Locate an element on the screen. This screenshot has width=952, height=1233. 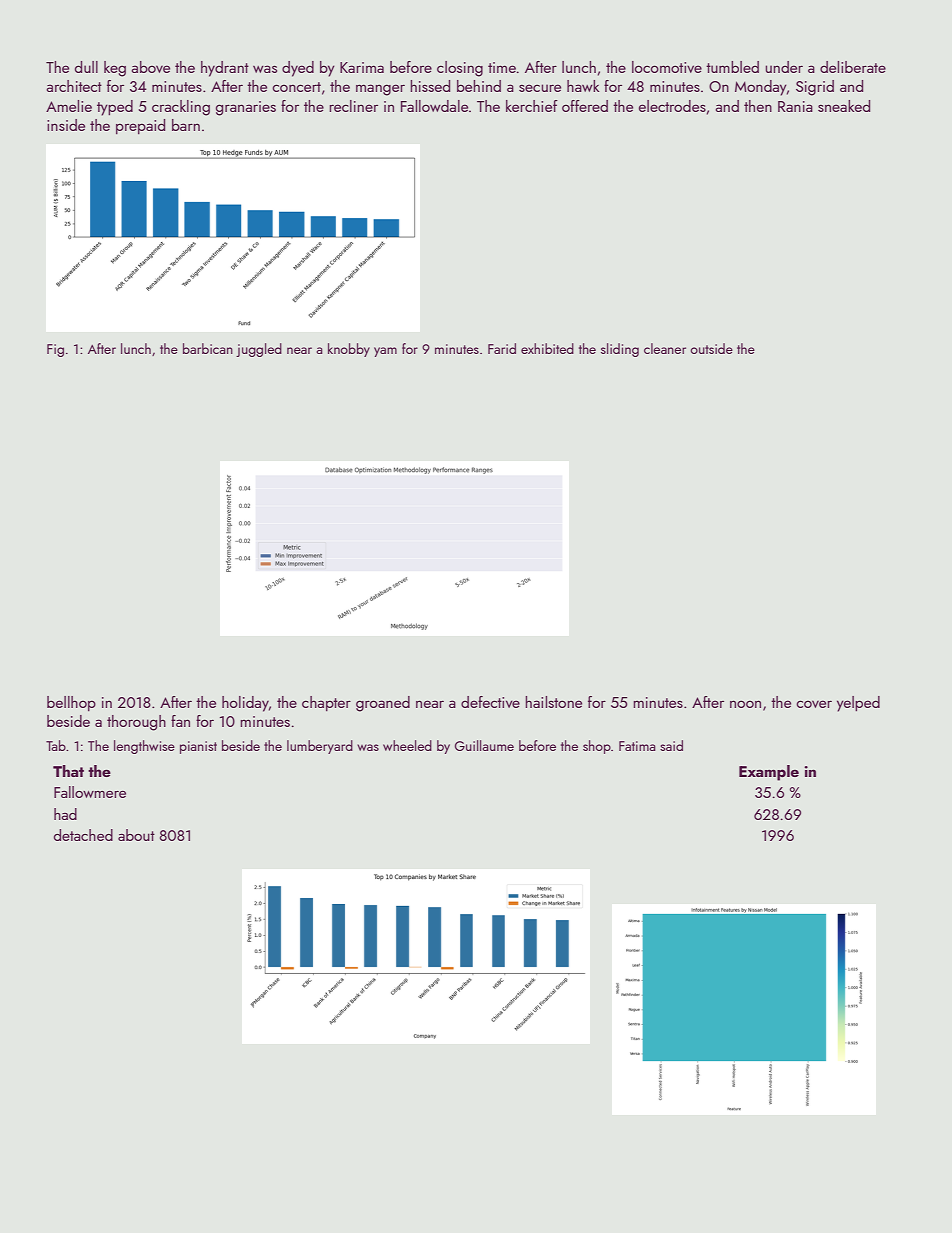
lumberyard is located at coordinates (320, 747).
